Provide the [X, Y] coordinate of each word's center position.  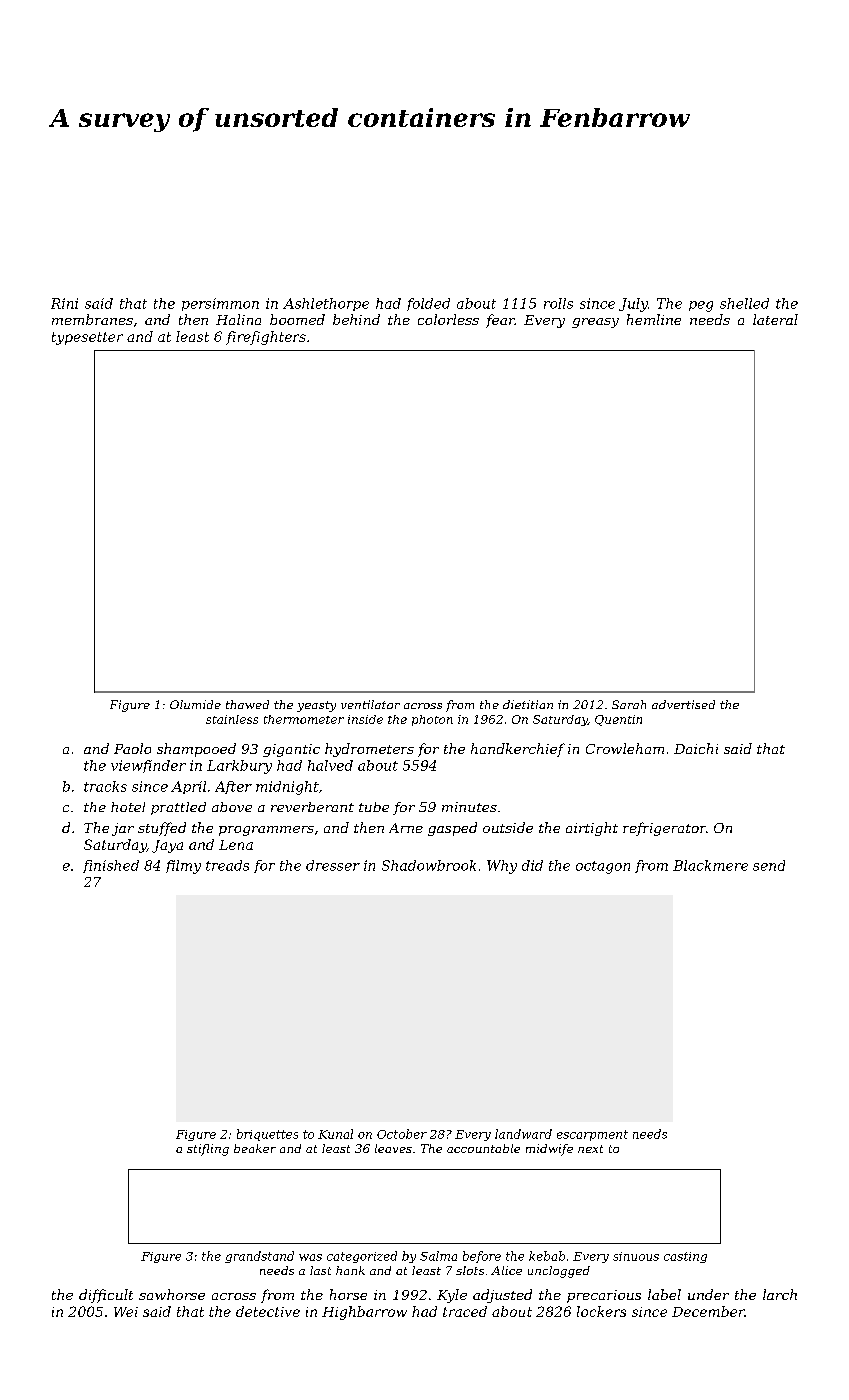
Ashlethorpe [326, 304]
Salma [438, 1256]
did [532, 865]
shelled [744, 303]
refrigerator [664, 829]
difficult [106, 1296]
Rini [64, 303]
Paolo [132, 748]
